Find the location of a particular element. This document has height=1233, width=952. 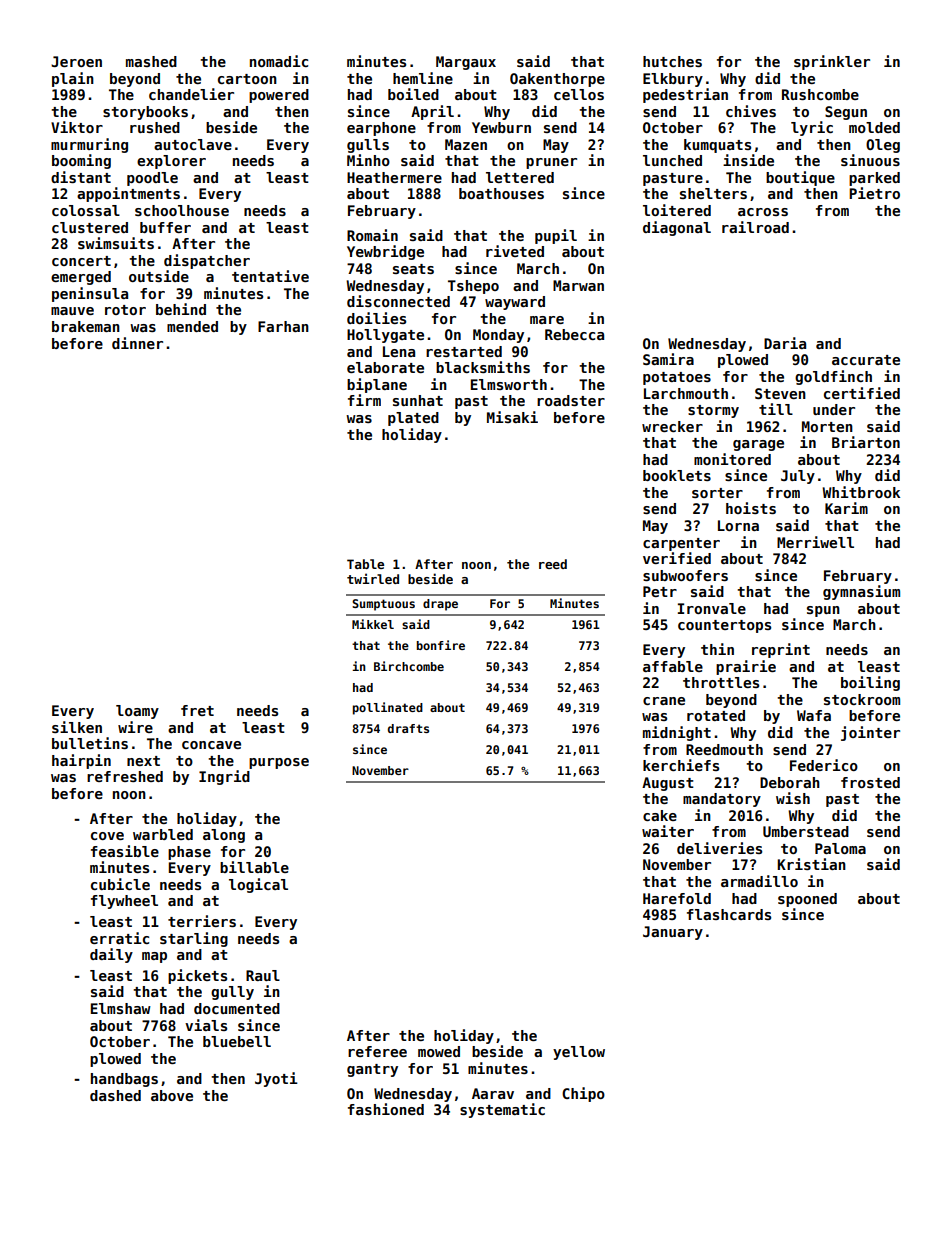

certified is located at coordinates (862, 393).
